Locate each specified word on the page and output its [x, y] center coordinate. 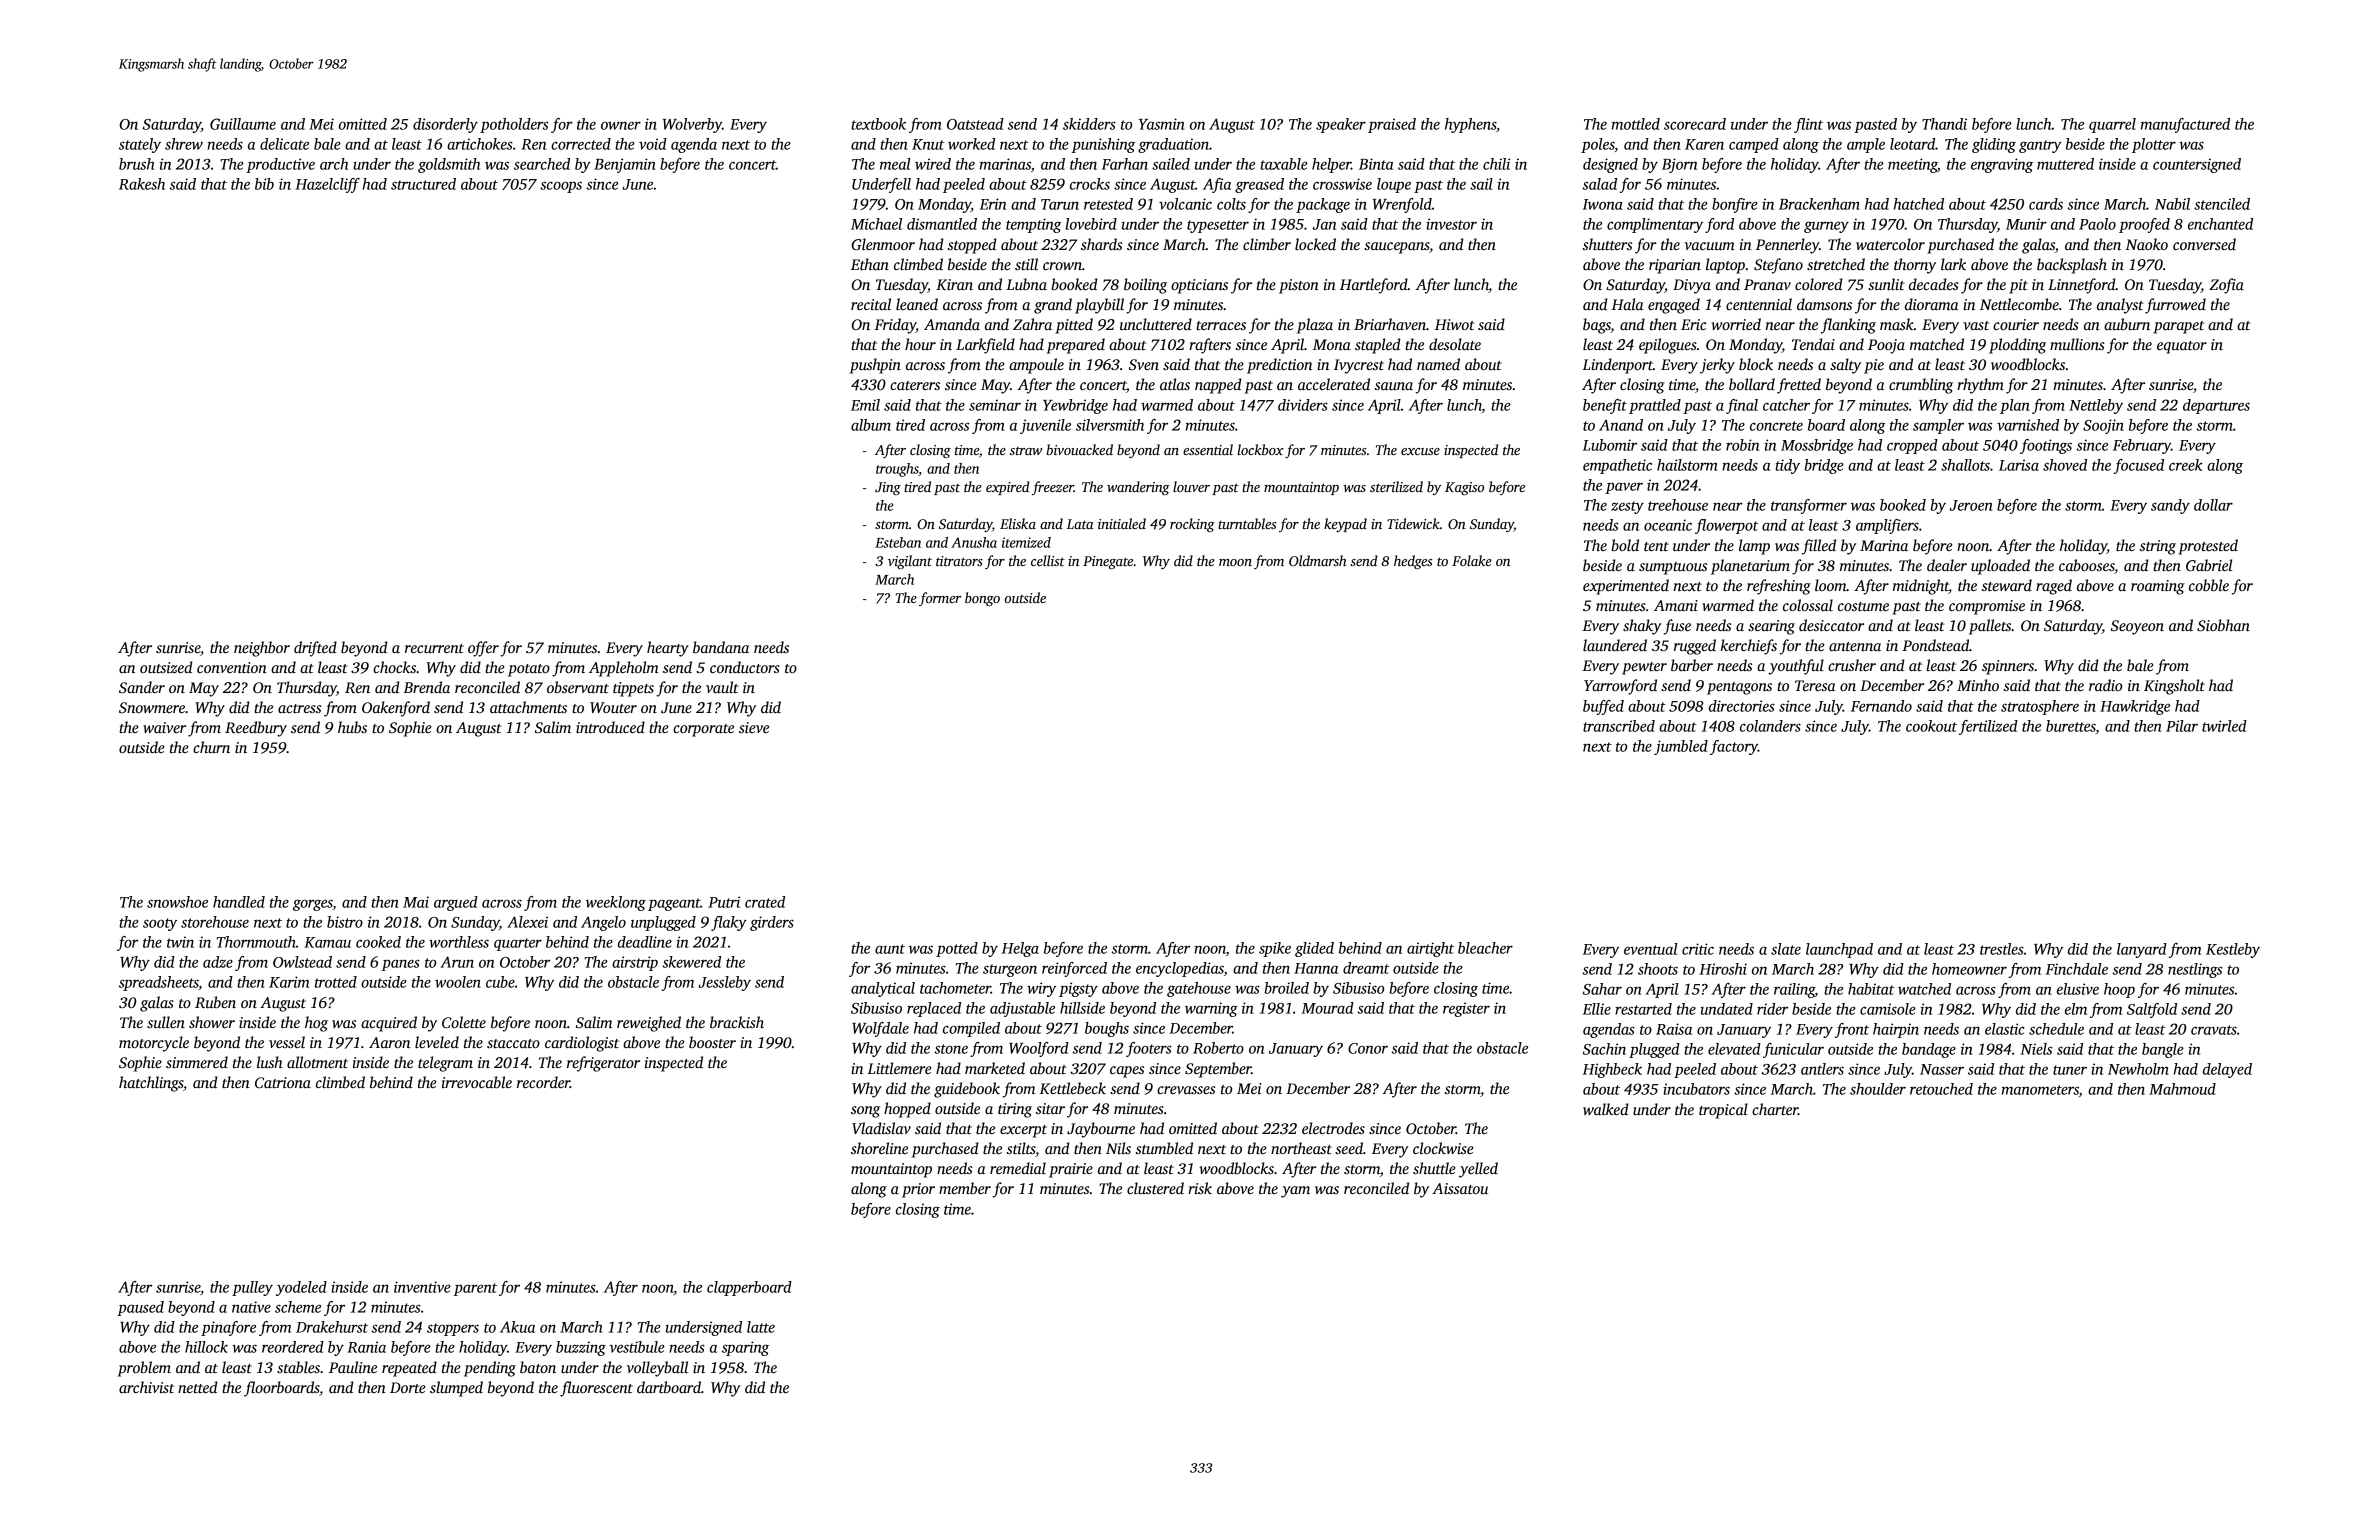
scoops [561, 187]
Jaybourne [1101, 1130]
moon [1235, 562]
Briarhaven [1390, 324]
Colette [464, 1022]
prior [918, 1190]
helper [1331, 165]
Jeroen [1971, 505]
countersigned [2197, 165]
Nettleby [2096, 406]
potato [529, 670]
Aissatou [1460, 1188]
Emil [865, 405]
